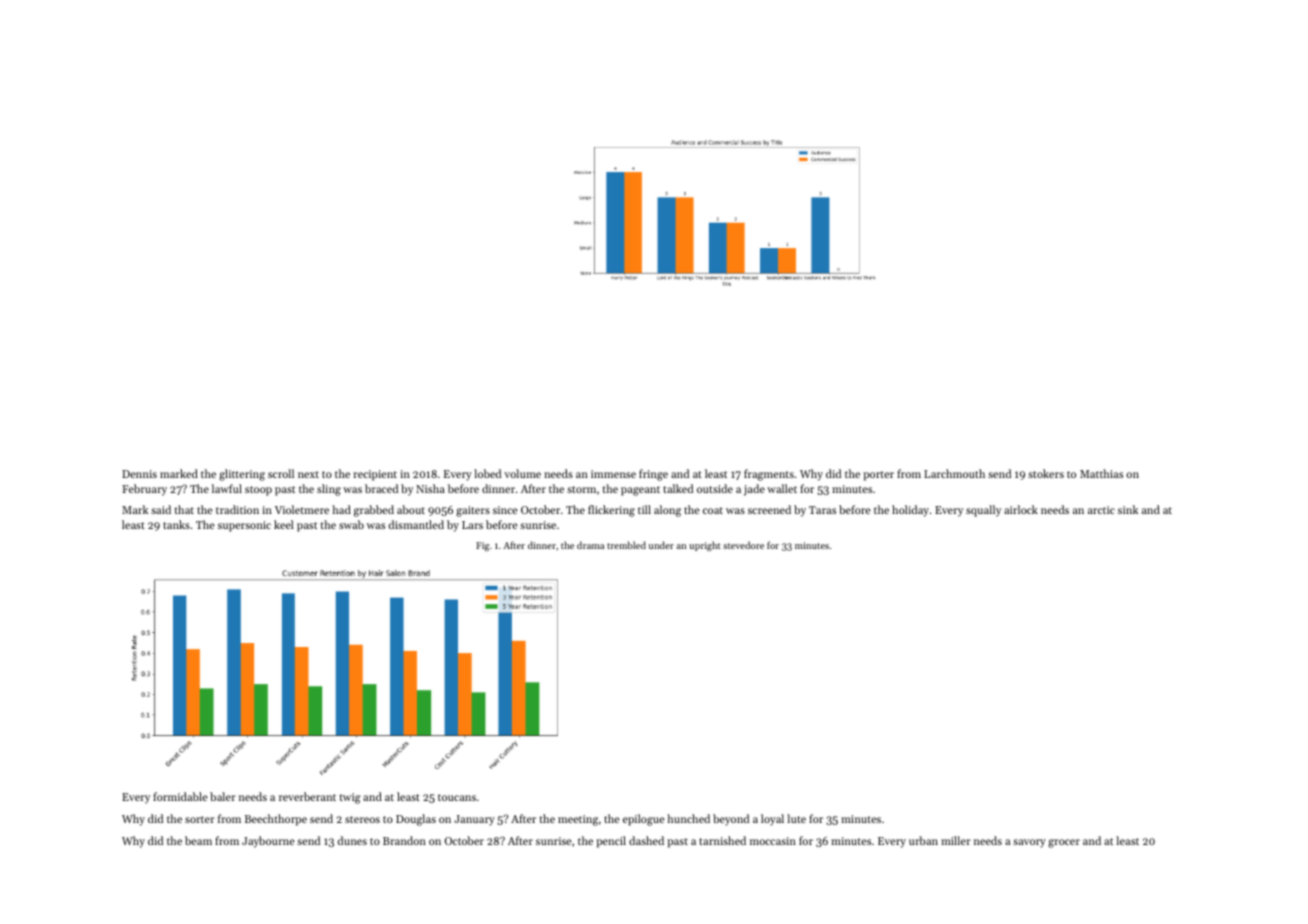 The image size is (1308, 924). What do you see at coordinates (1101, 510) in the document?
I see `arctic` at bounding box center [1101, 510].
